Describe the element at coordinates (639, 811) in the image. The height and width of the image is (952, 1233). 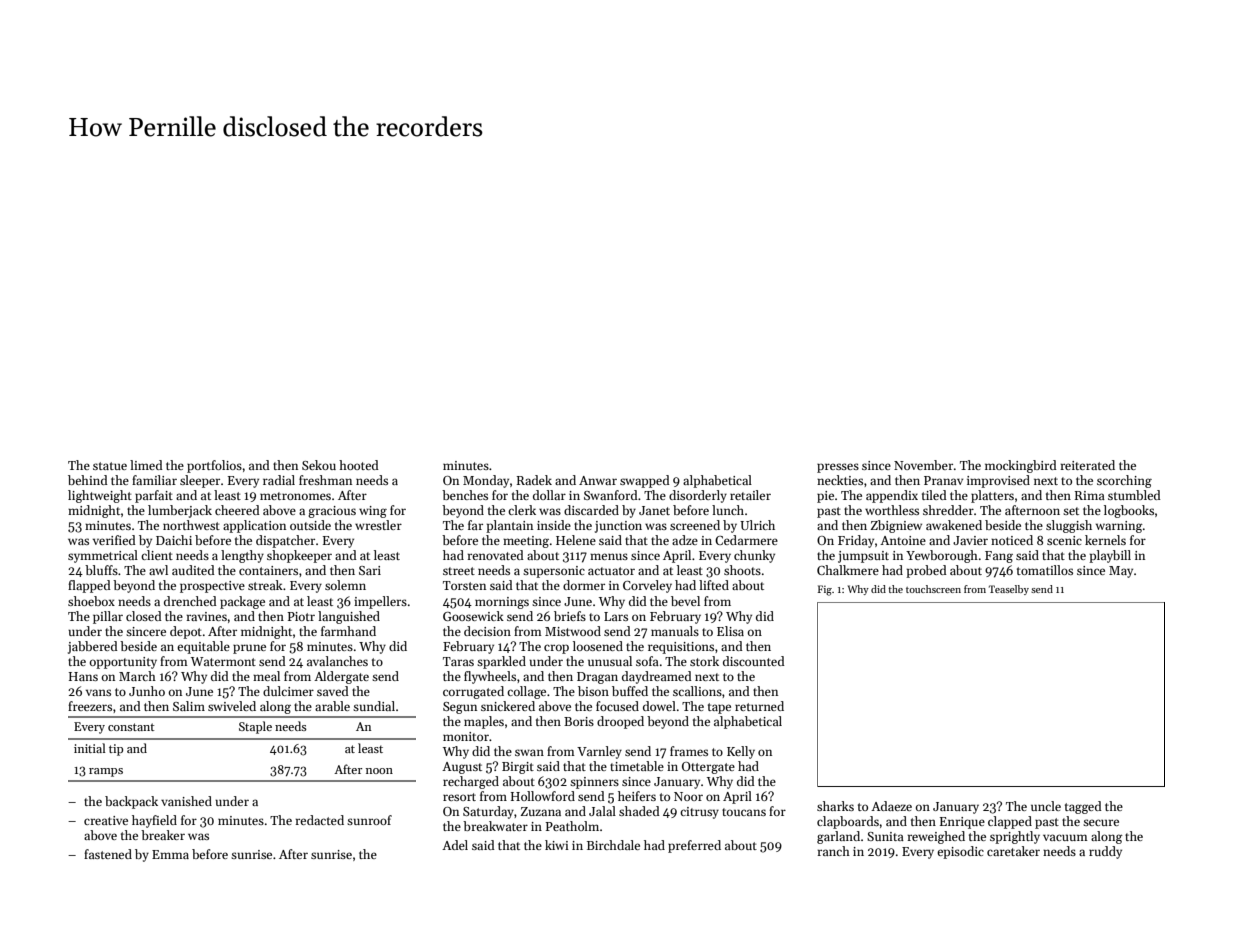
I see `shaded` at that location.
